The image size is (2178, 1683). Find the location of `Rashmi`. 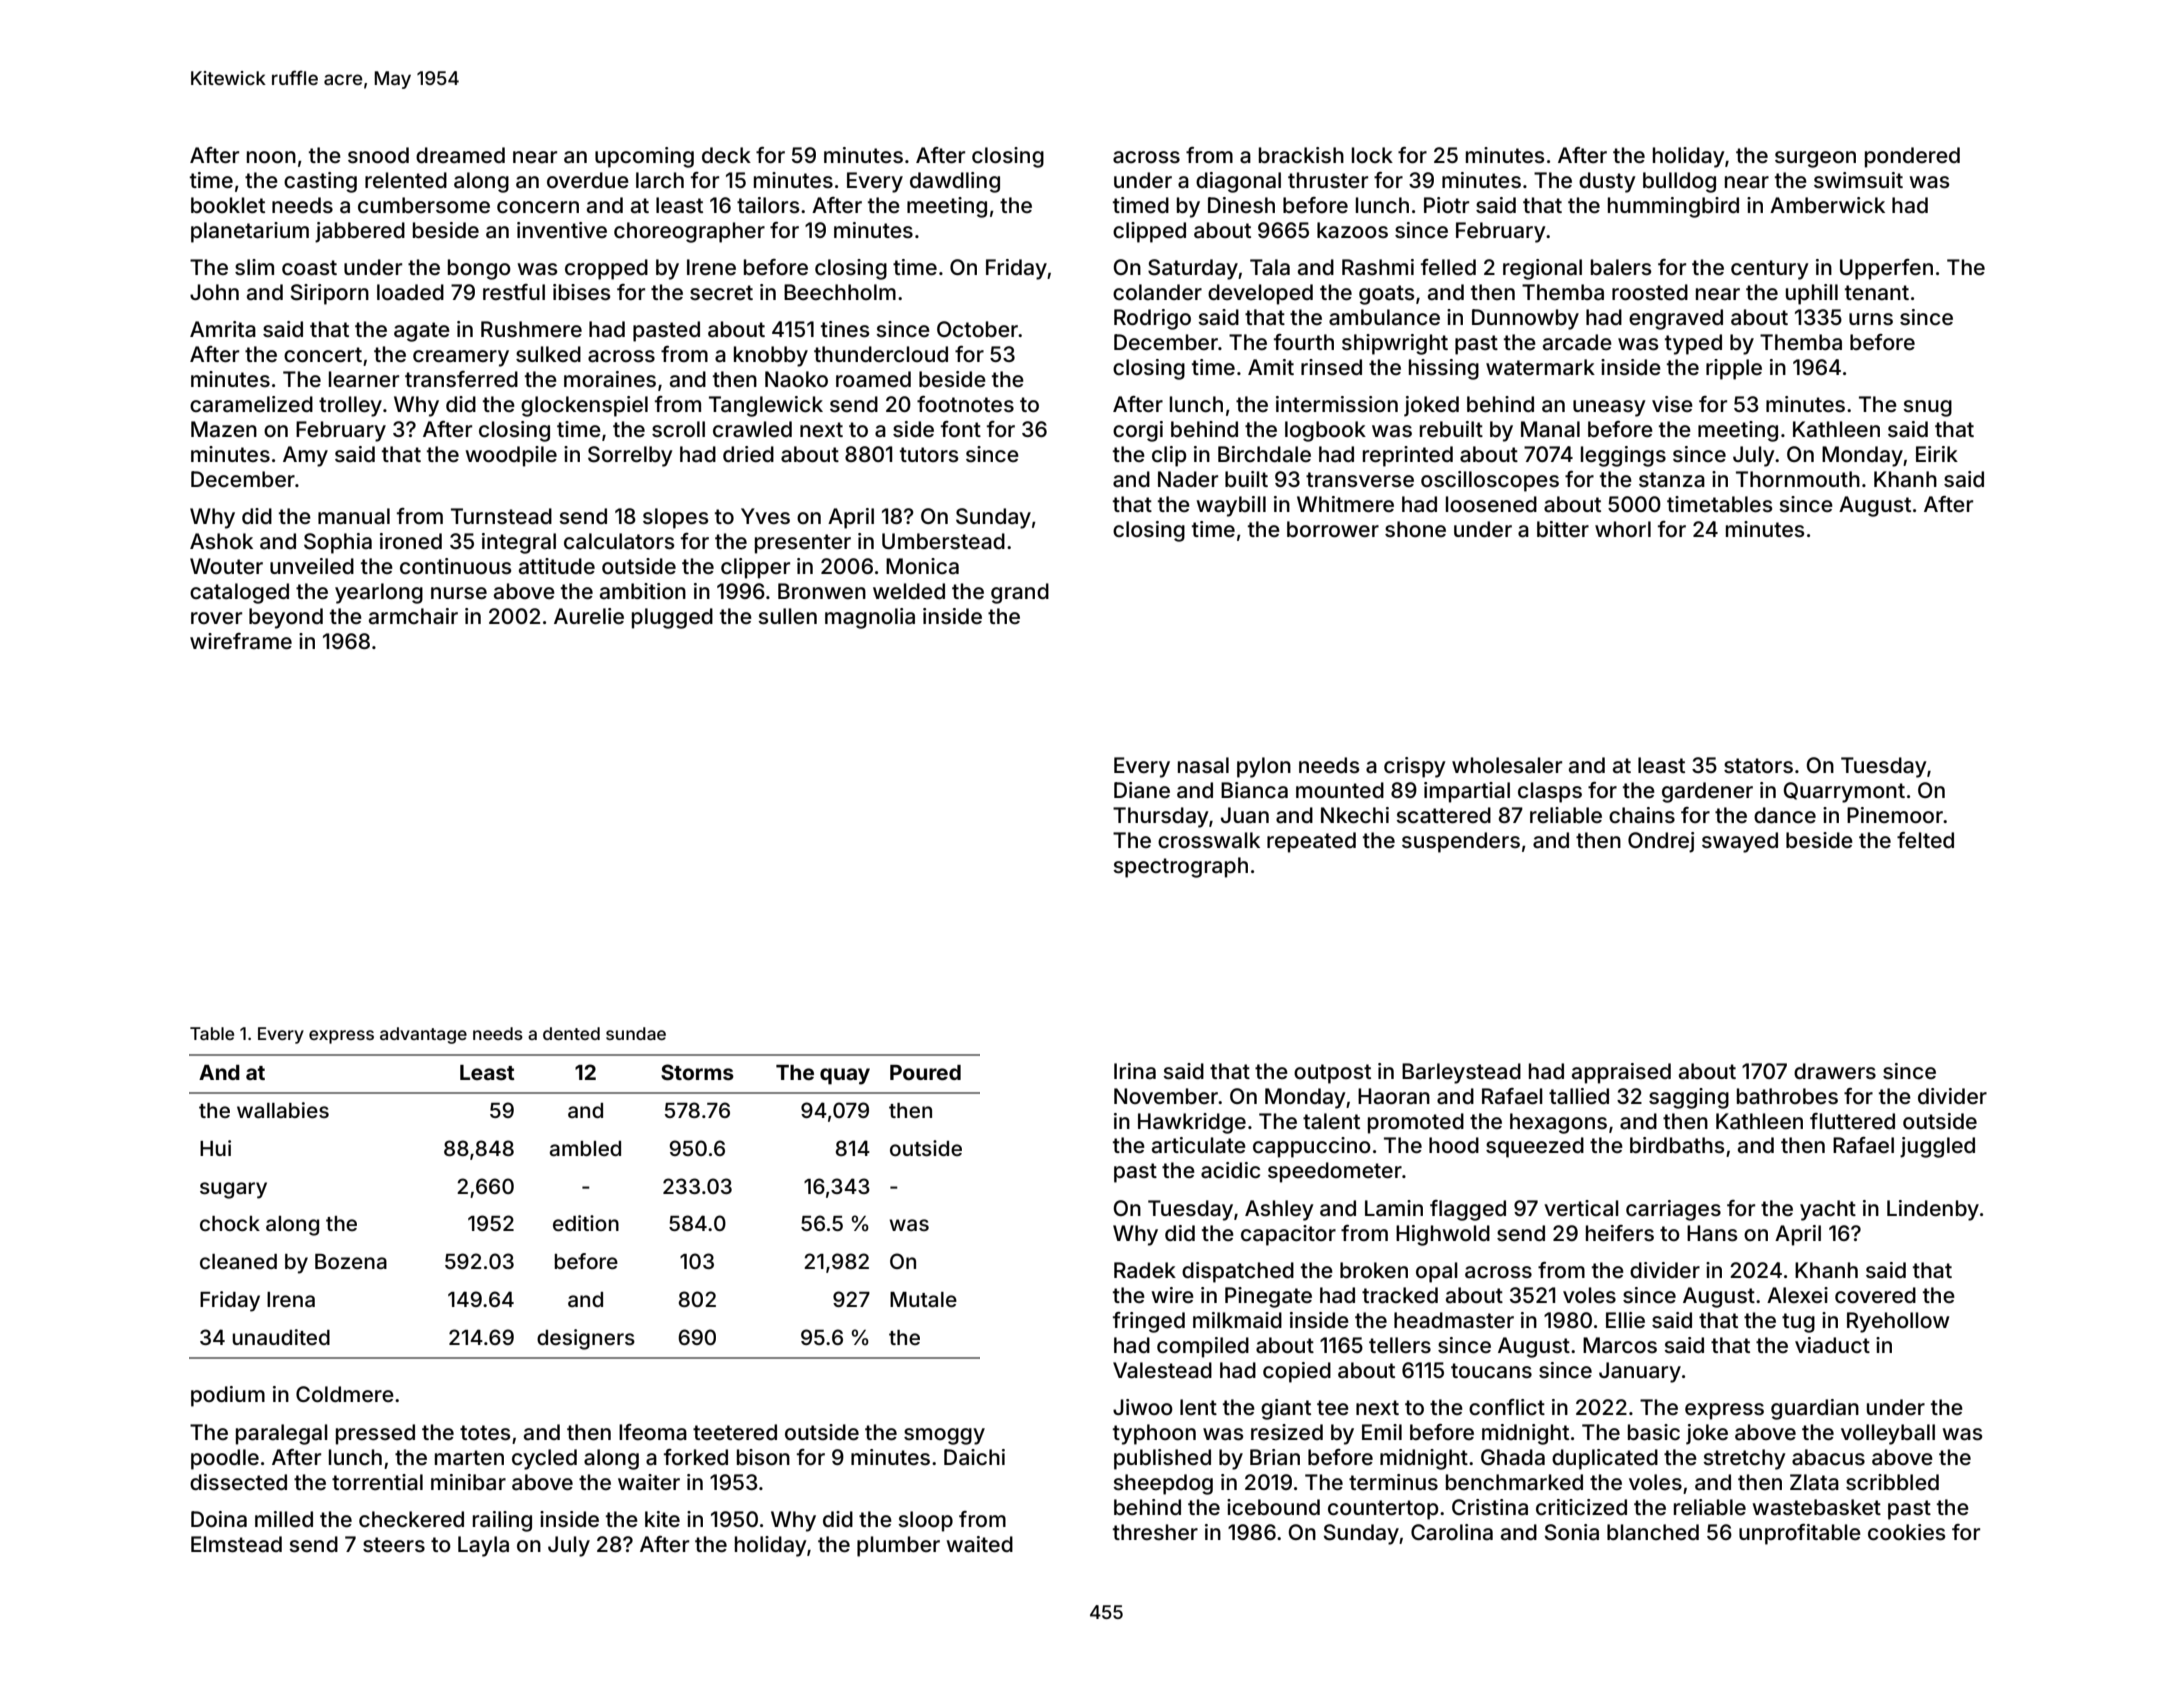

Rashmi is located at coordinates (1378, 267).
